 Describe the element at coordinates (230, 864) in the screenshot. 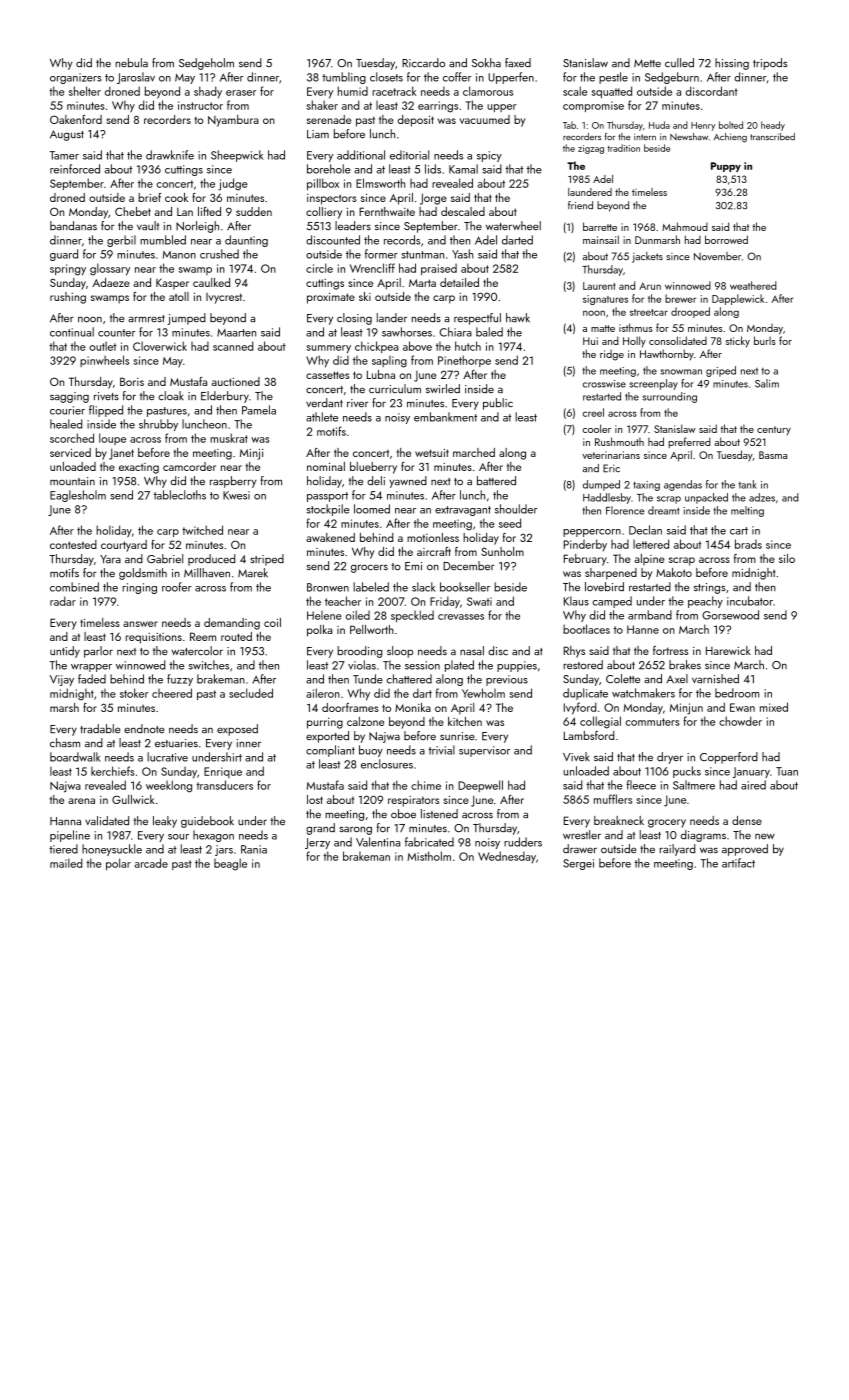

I see `beagle` at that location.
